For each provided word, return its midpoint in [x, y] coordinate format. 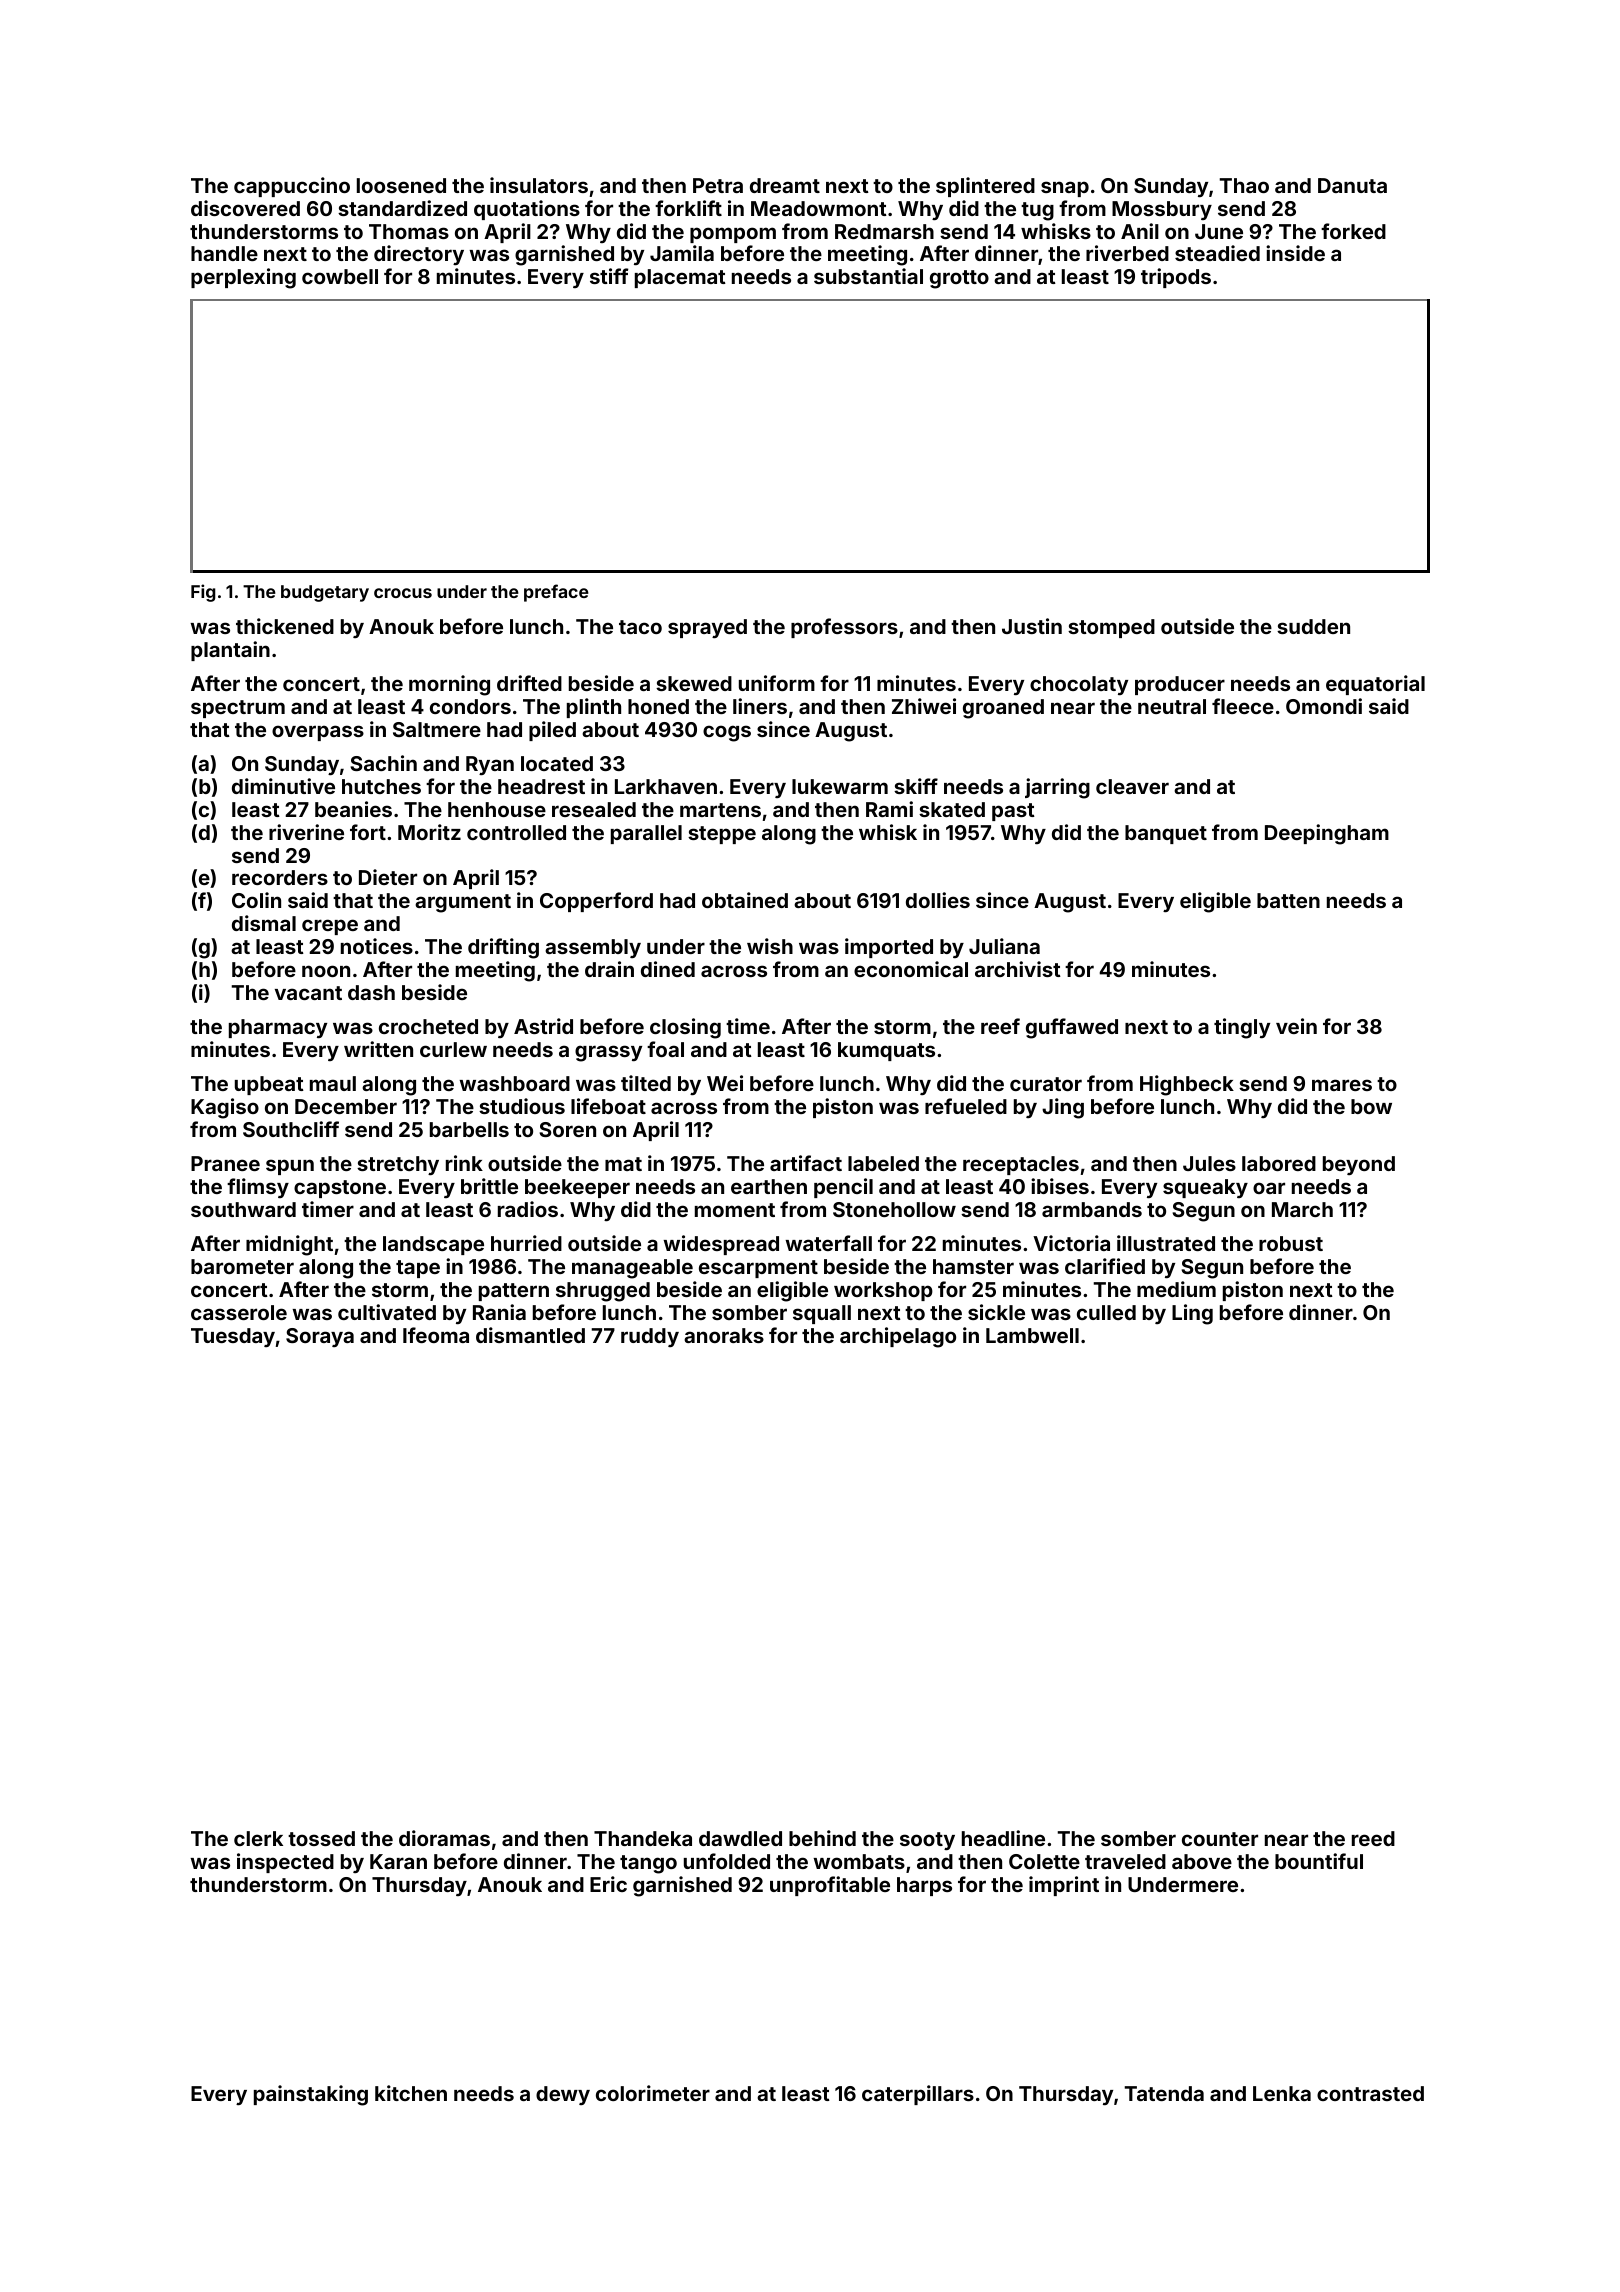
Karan [398, 1861]
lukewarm [840, 786]
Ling [1192, 1314]
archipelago [898, 1337]
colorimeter [653, 2093]
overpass [318, 733]
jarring [1057, 788]
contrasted [1370, 2093]
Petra [718, 185]
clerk [258, 1838]
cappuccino [292, 187]
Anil [1140, 231]
